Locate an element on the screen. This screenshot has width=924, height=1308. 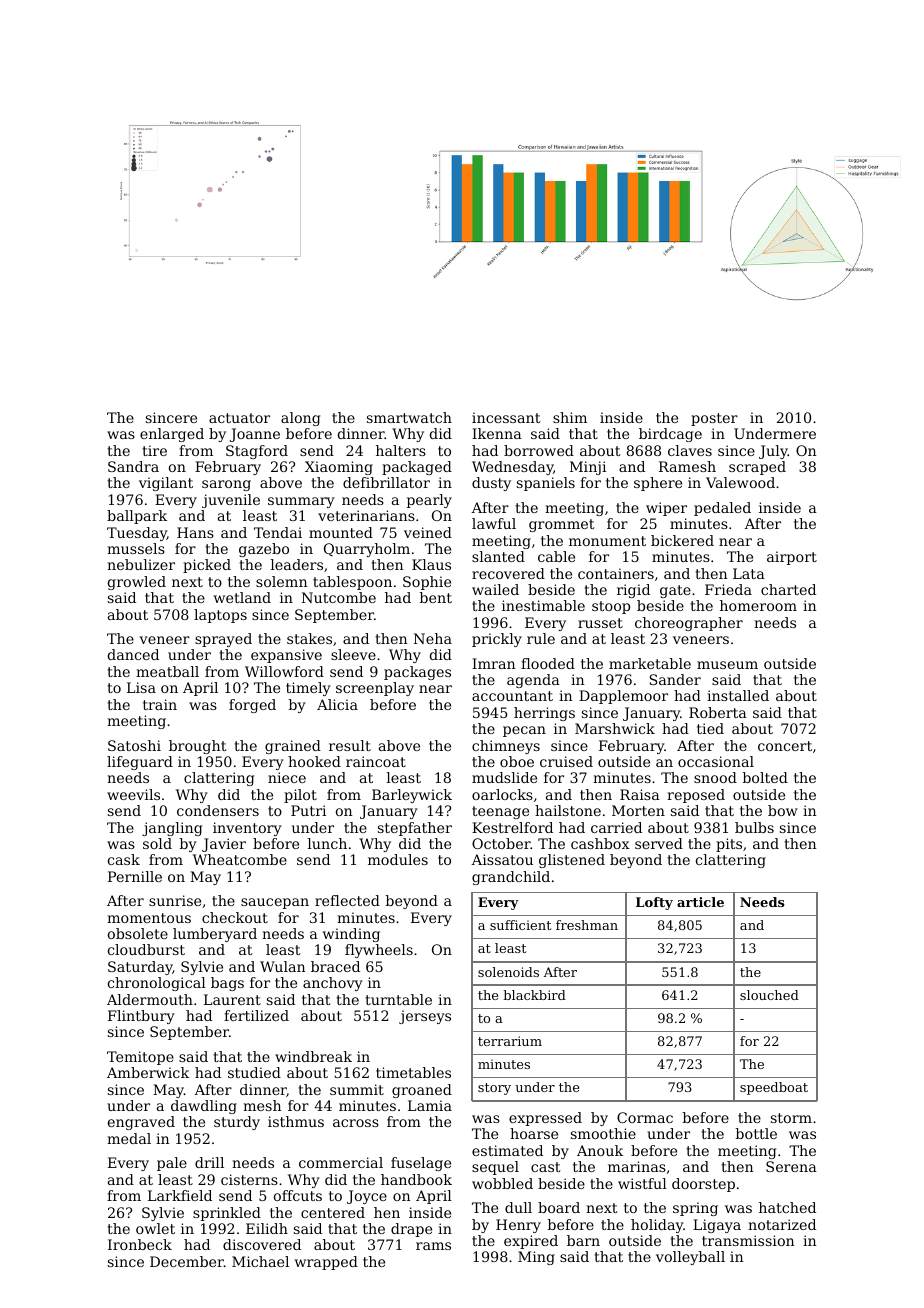
bulbs is located at coordinates (754, 827).
